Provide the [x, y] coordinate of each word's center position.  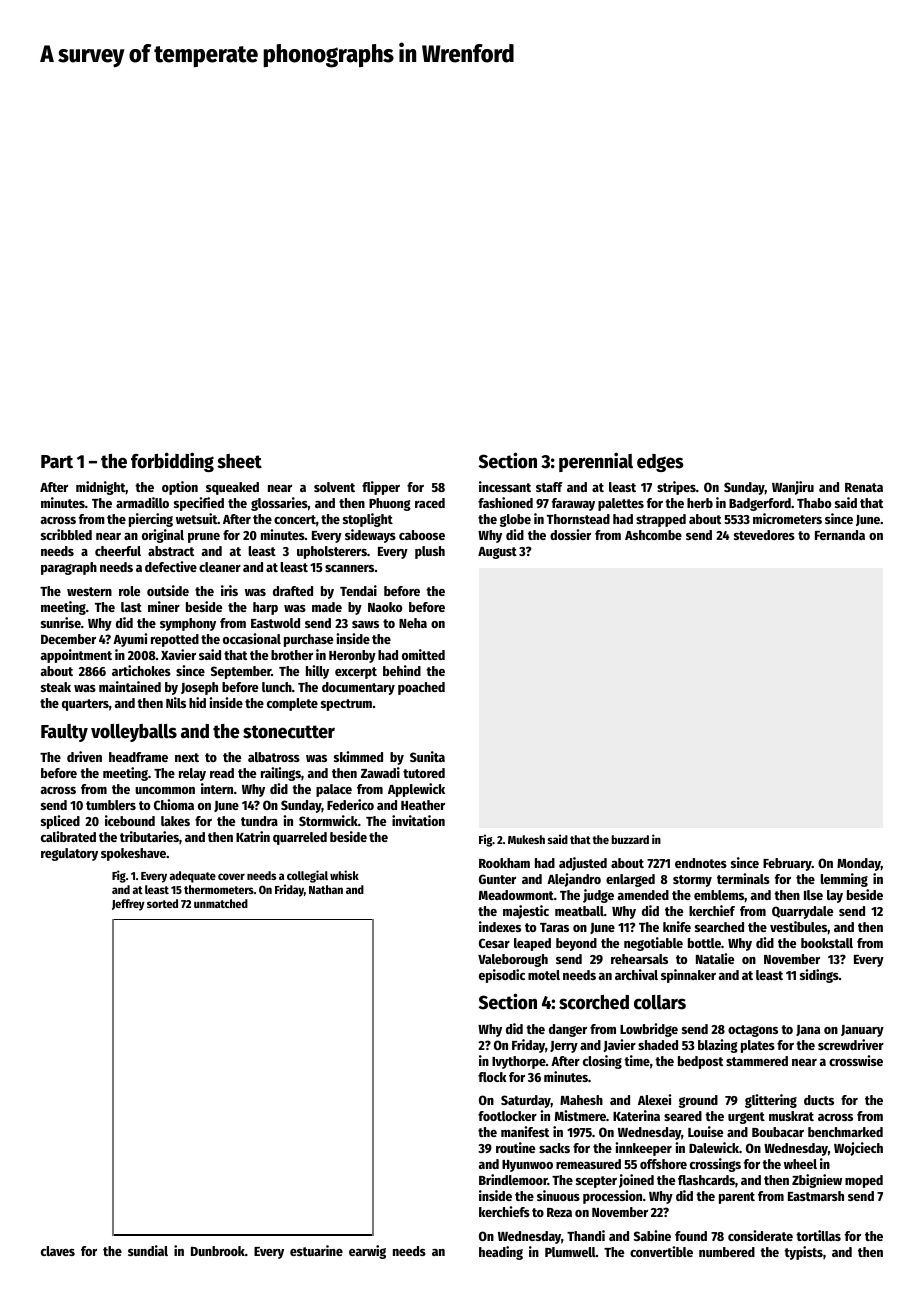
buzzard [630, 839]
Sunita [427, 756]
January [862, 1031]
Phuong [390, 504]
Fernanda [840, 535]
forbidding [172, 462]
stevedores [764, 535]
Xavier [178, 654]
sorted [162, 903]
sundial [148, 1250]
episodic [502, 976]
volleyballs [134, 733]
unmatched [221, 903]
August [497, 553]
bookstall [827, 943]
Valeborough [513, 960]
